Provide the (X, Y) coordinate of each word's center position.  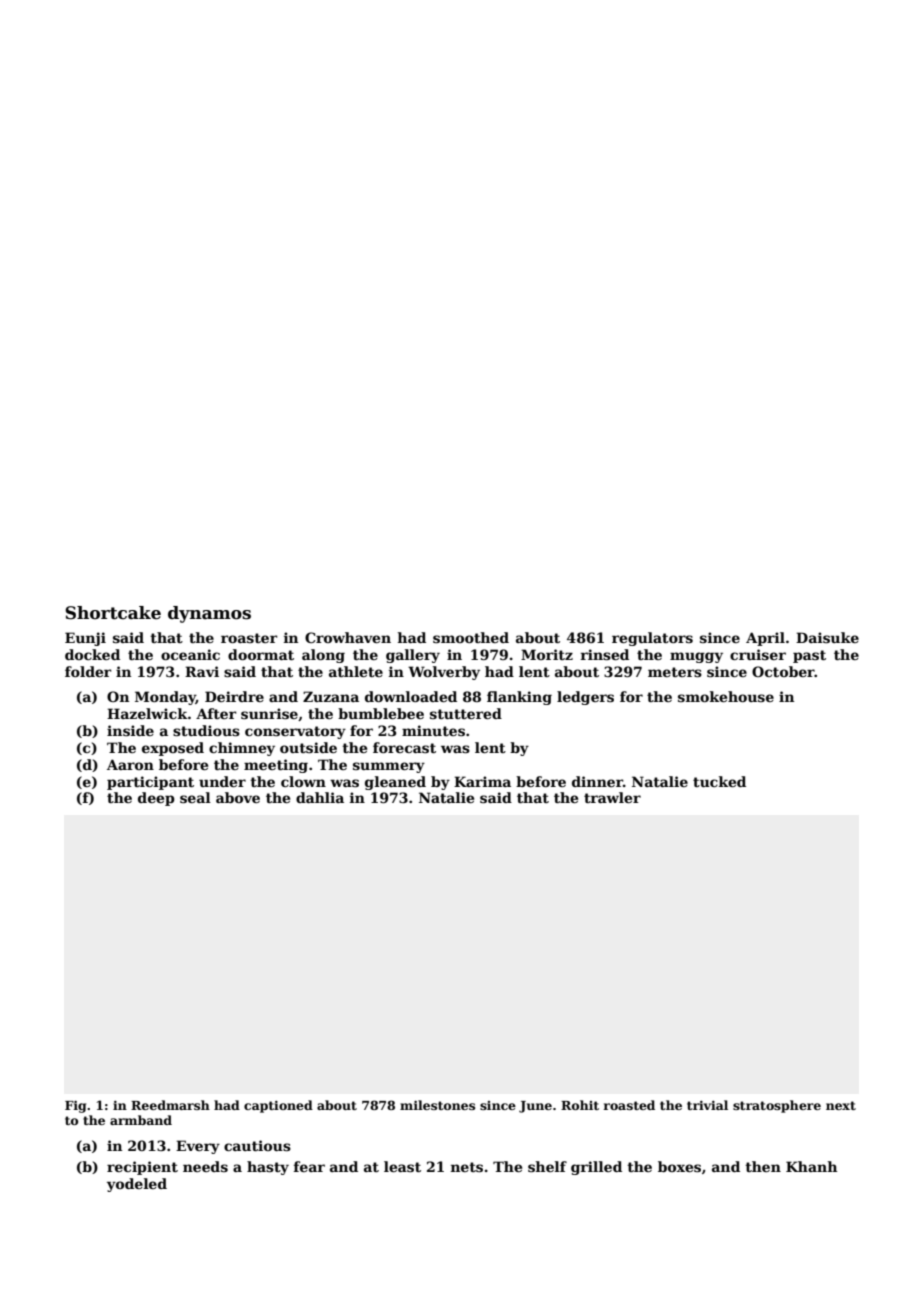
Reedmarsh (170, 1105)
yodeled (137, 1185)
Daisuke (827, 637)
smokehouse (726, 696)
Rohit (580, 1105)
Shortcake (113, 613)
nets (467, 1167)
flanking (519, 698)
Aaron (130, 764)
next (841, 1105)
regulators (652, 639)
